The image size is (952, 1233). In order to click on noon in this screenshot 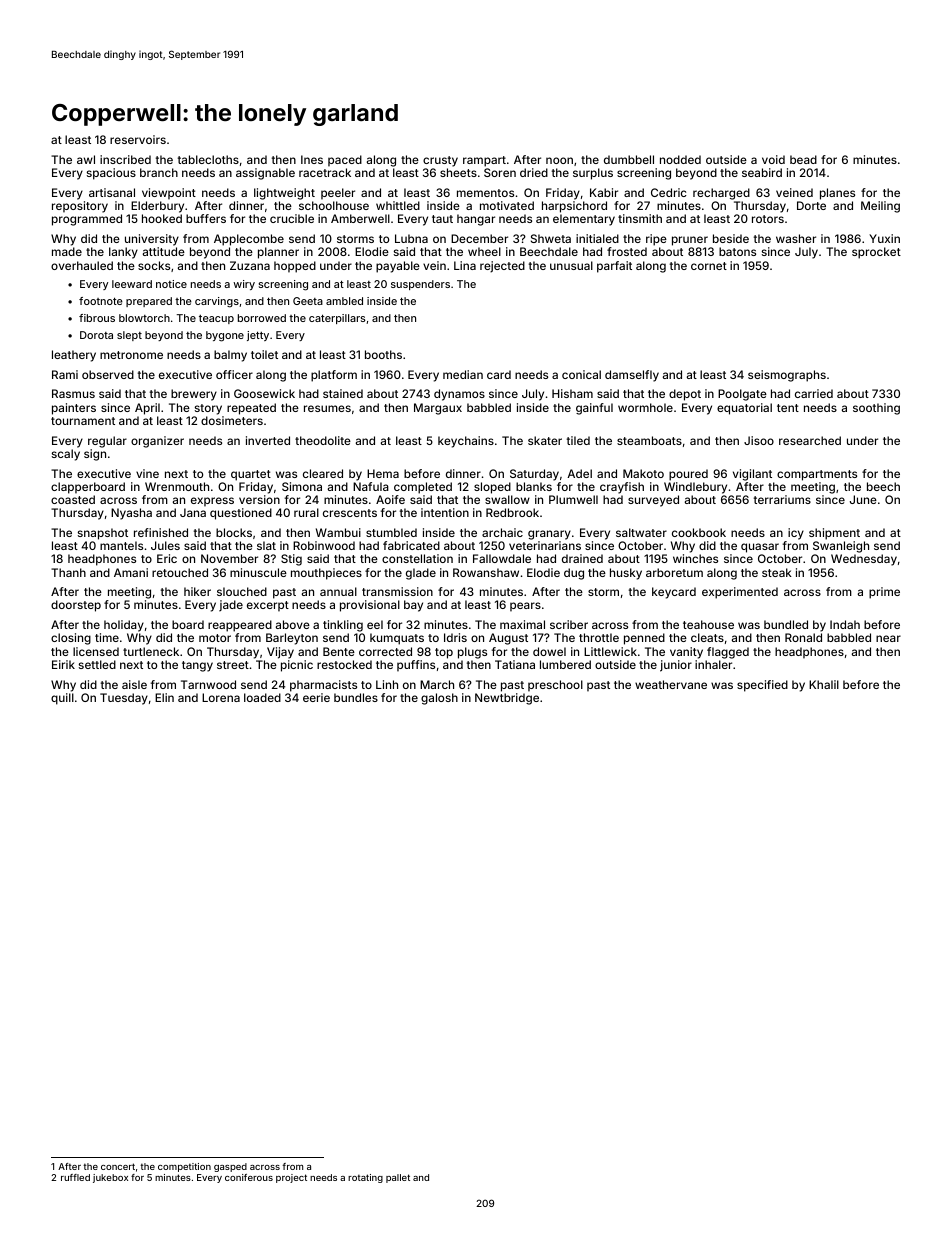, I will do `click(559, 160)`.
